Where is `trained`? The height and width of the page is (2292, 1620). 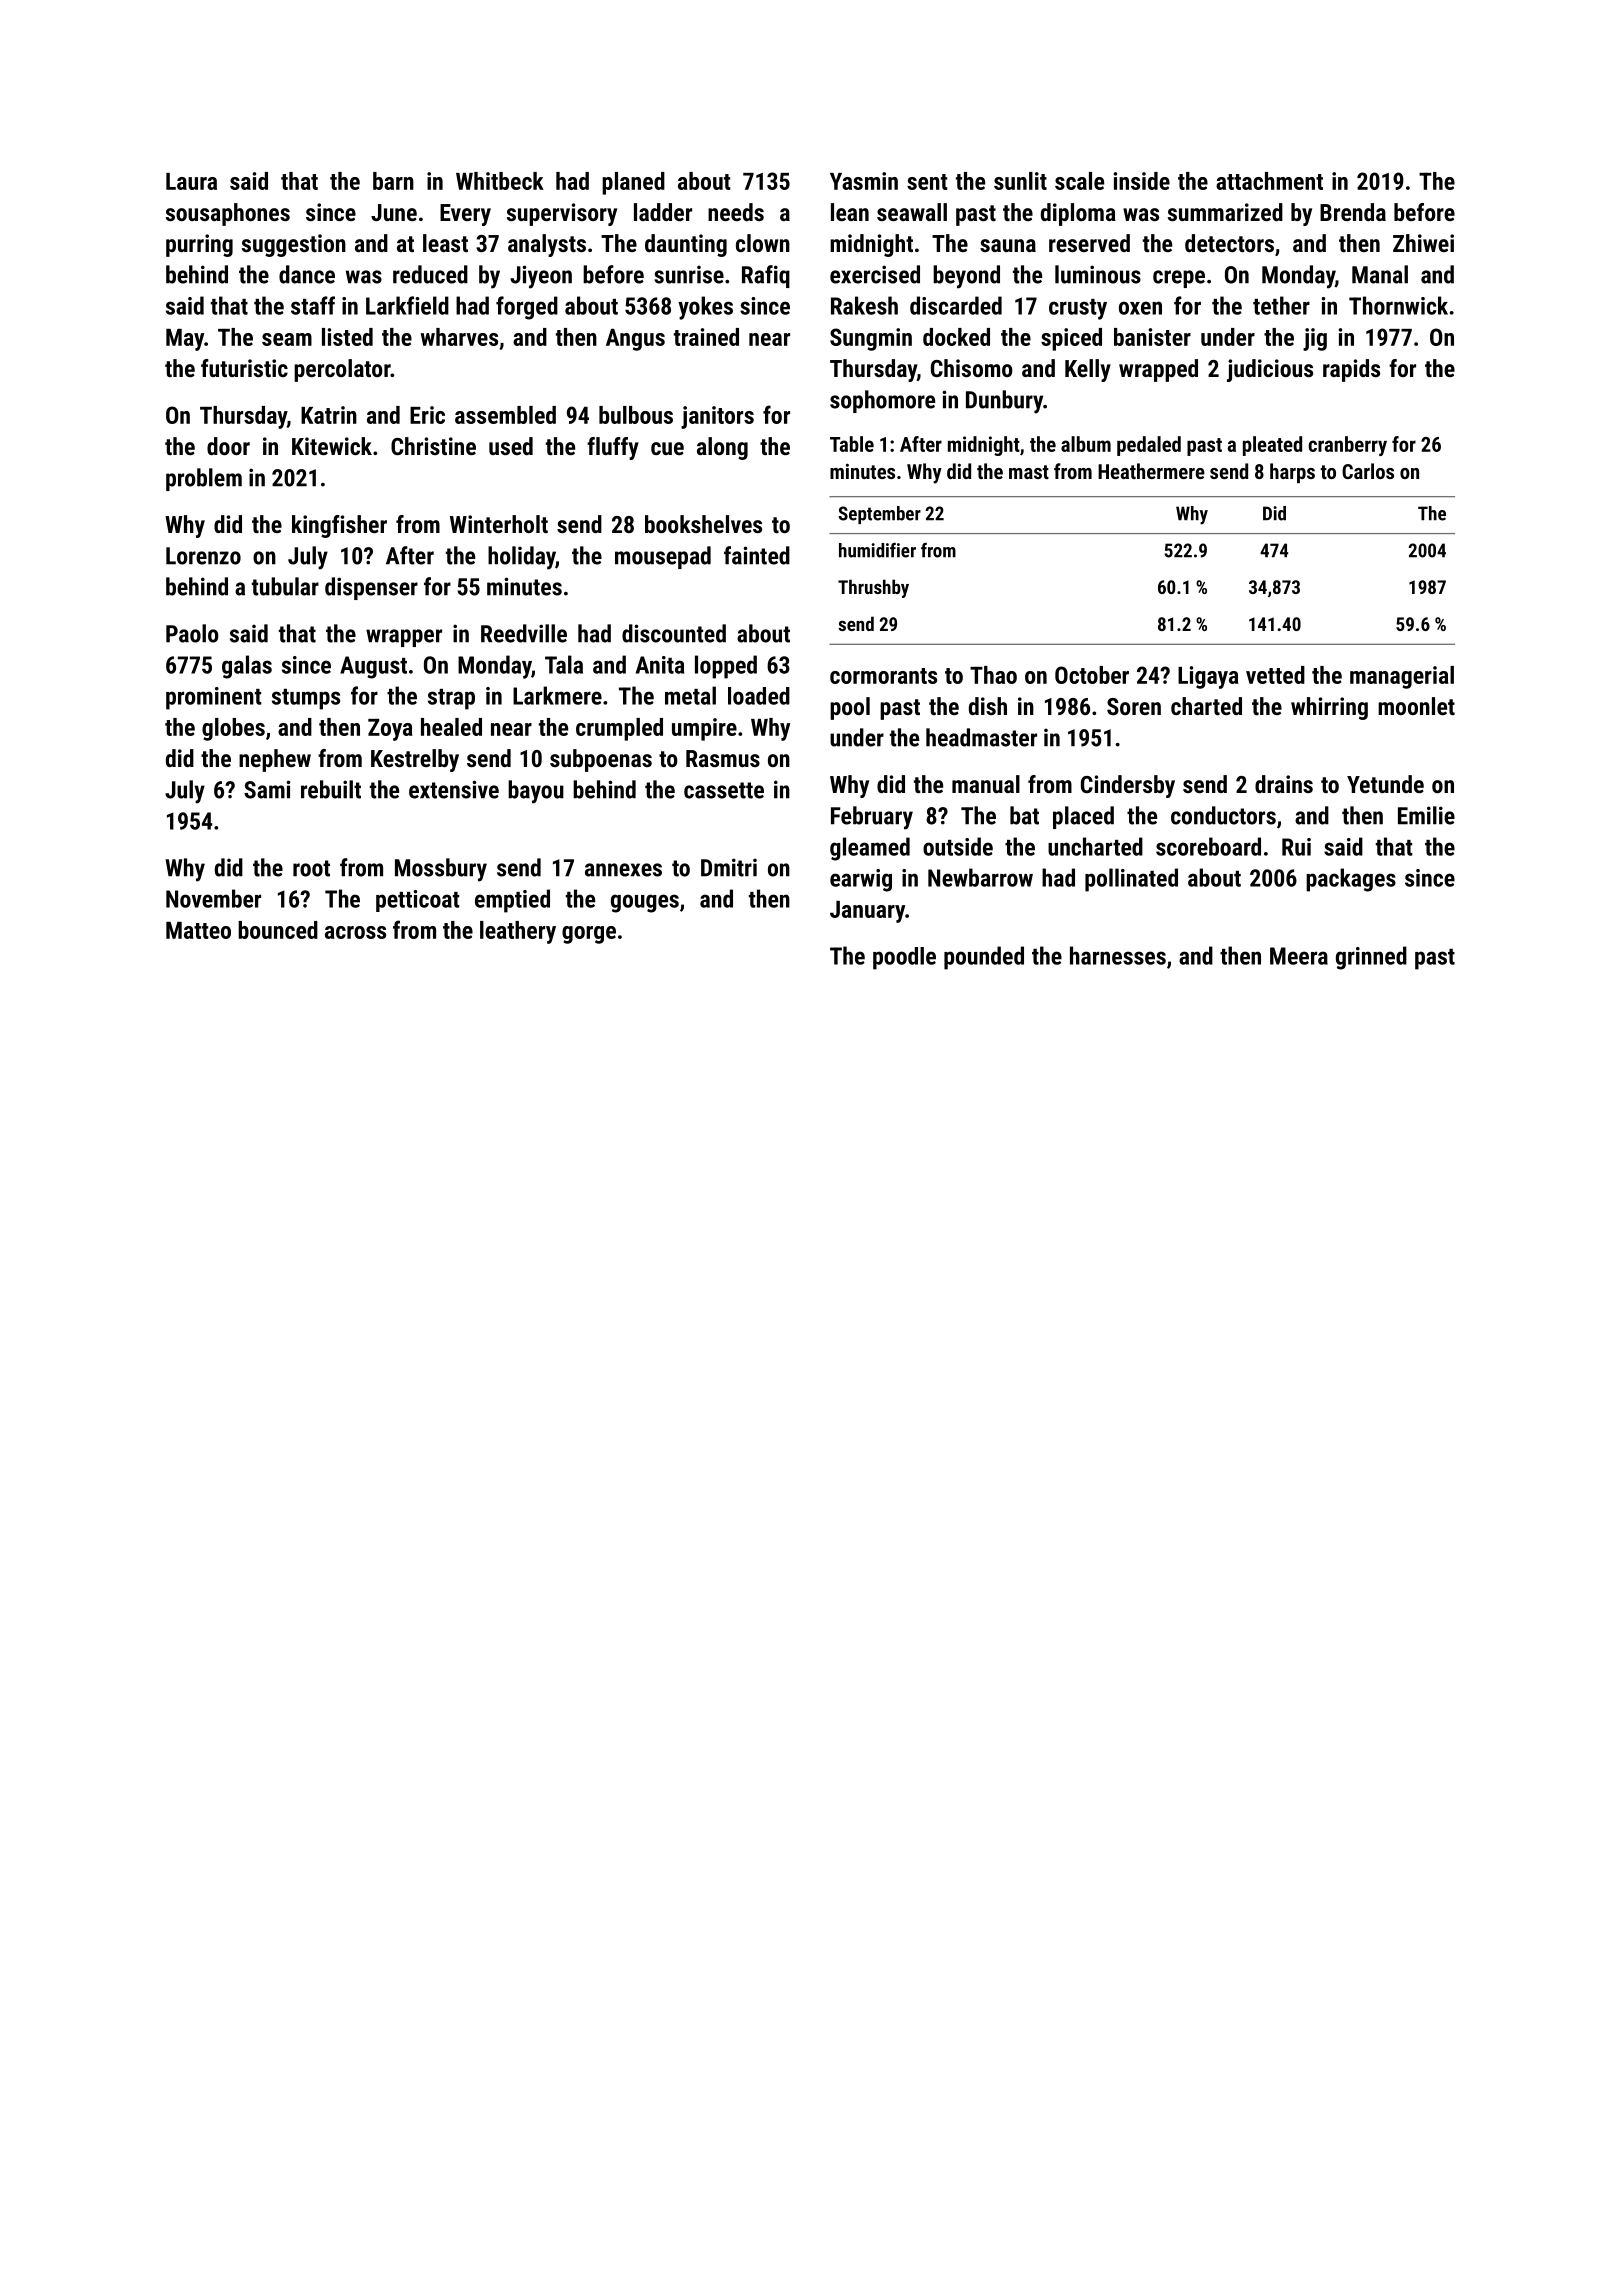
trained is located at coordinates (706, 337).
